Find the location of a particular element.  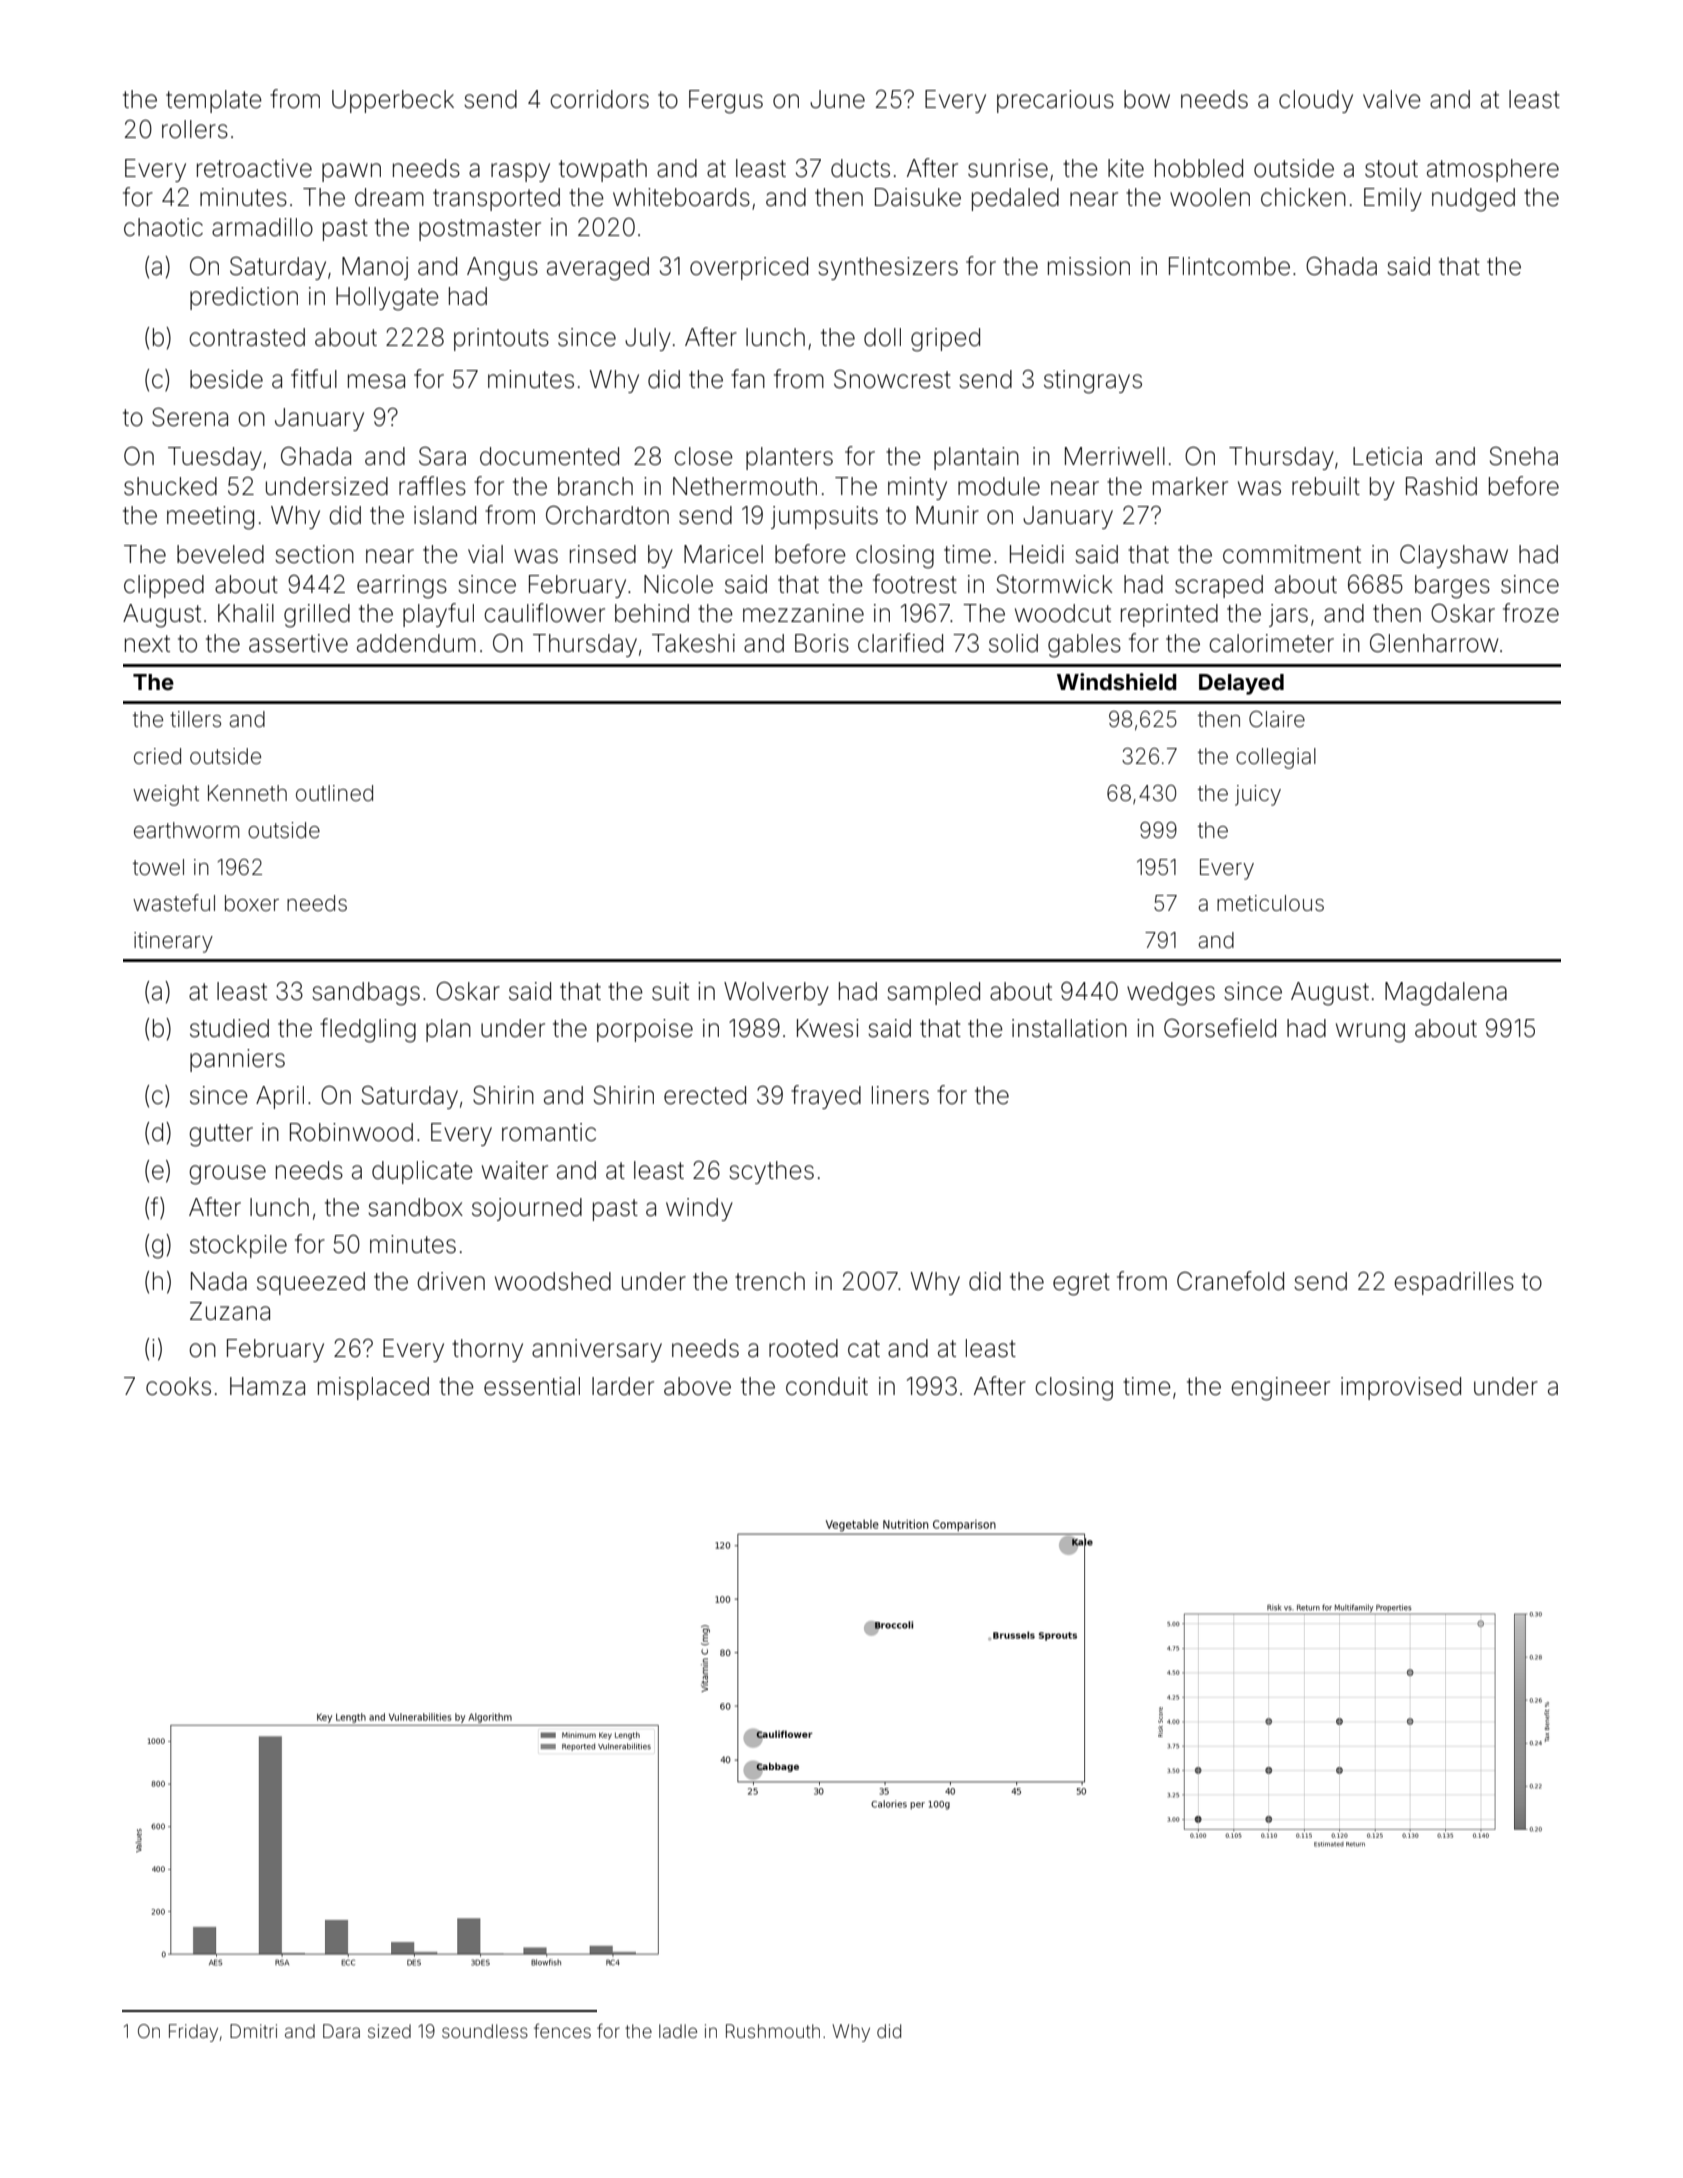

Dmitri is located at coordinates (253, 2031).
